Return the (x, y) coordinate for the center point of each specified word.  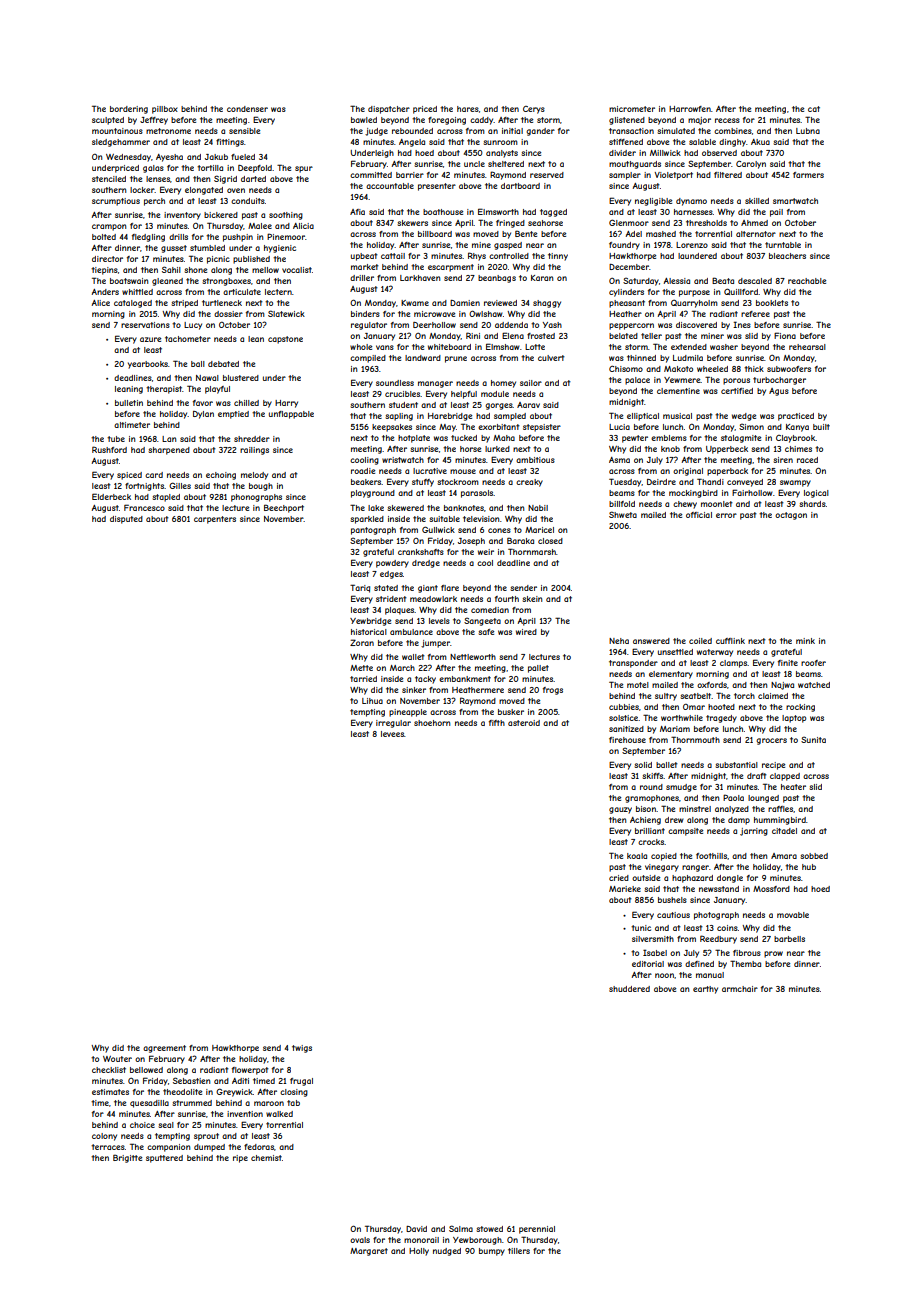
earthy (705, 990)
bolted (104, 237)
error (726, 515)
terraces (108, 1147)
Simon (751, 426)
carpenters (215, 520)
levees (392, 734)
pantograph (373, 531)
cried (619, 878)
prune (456, 359)
